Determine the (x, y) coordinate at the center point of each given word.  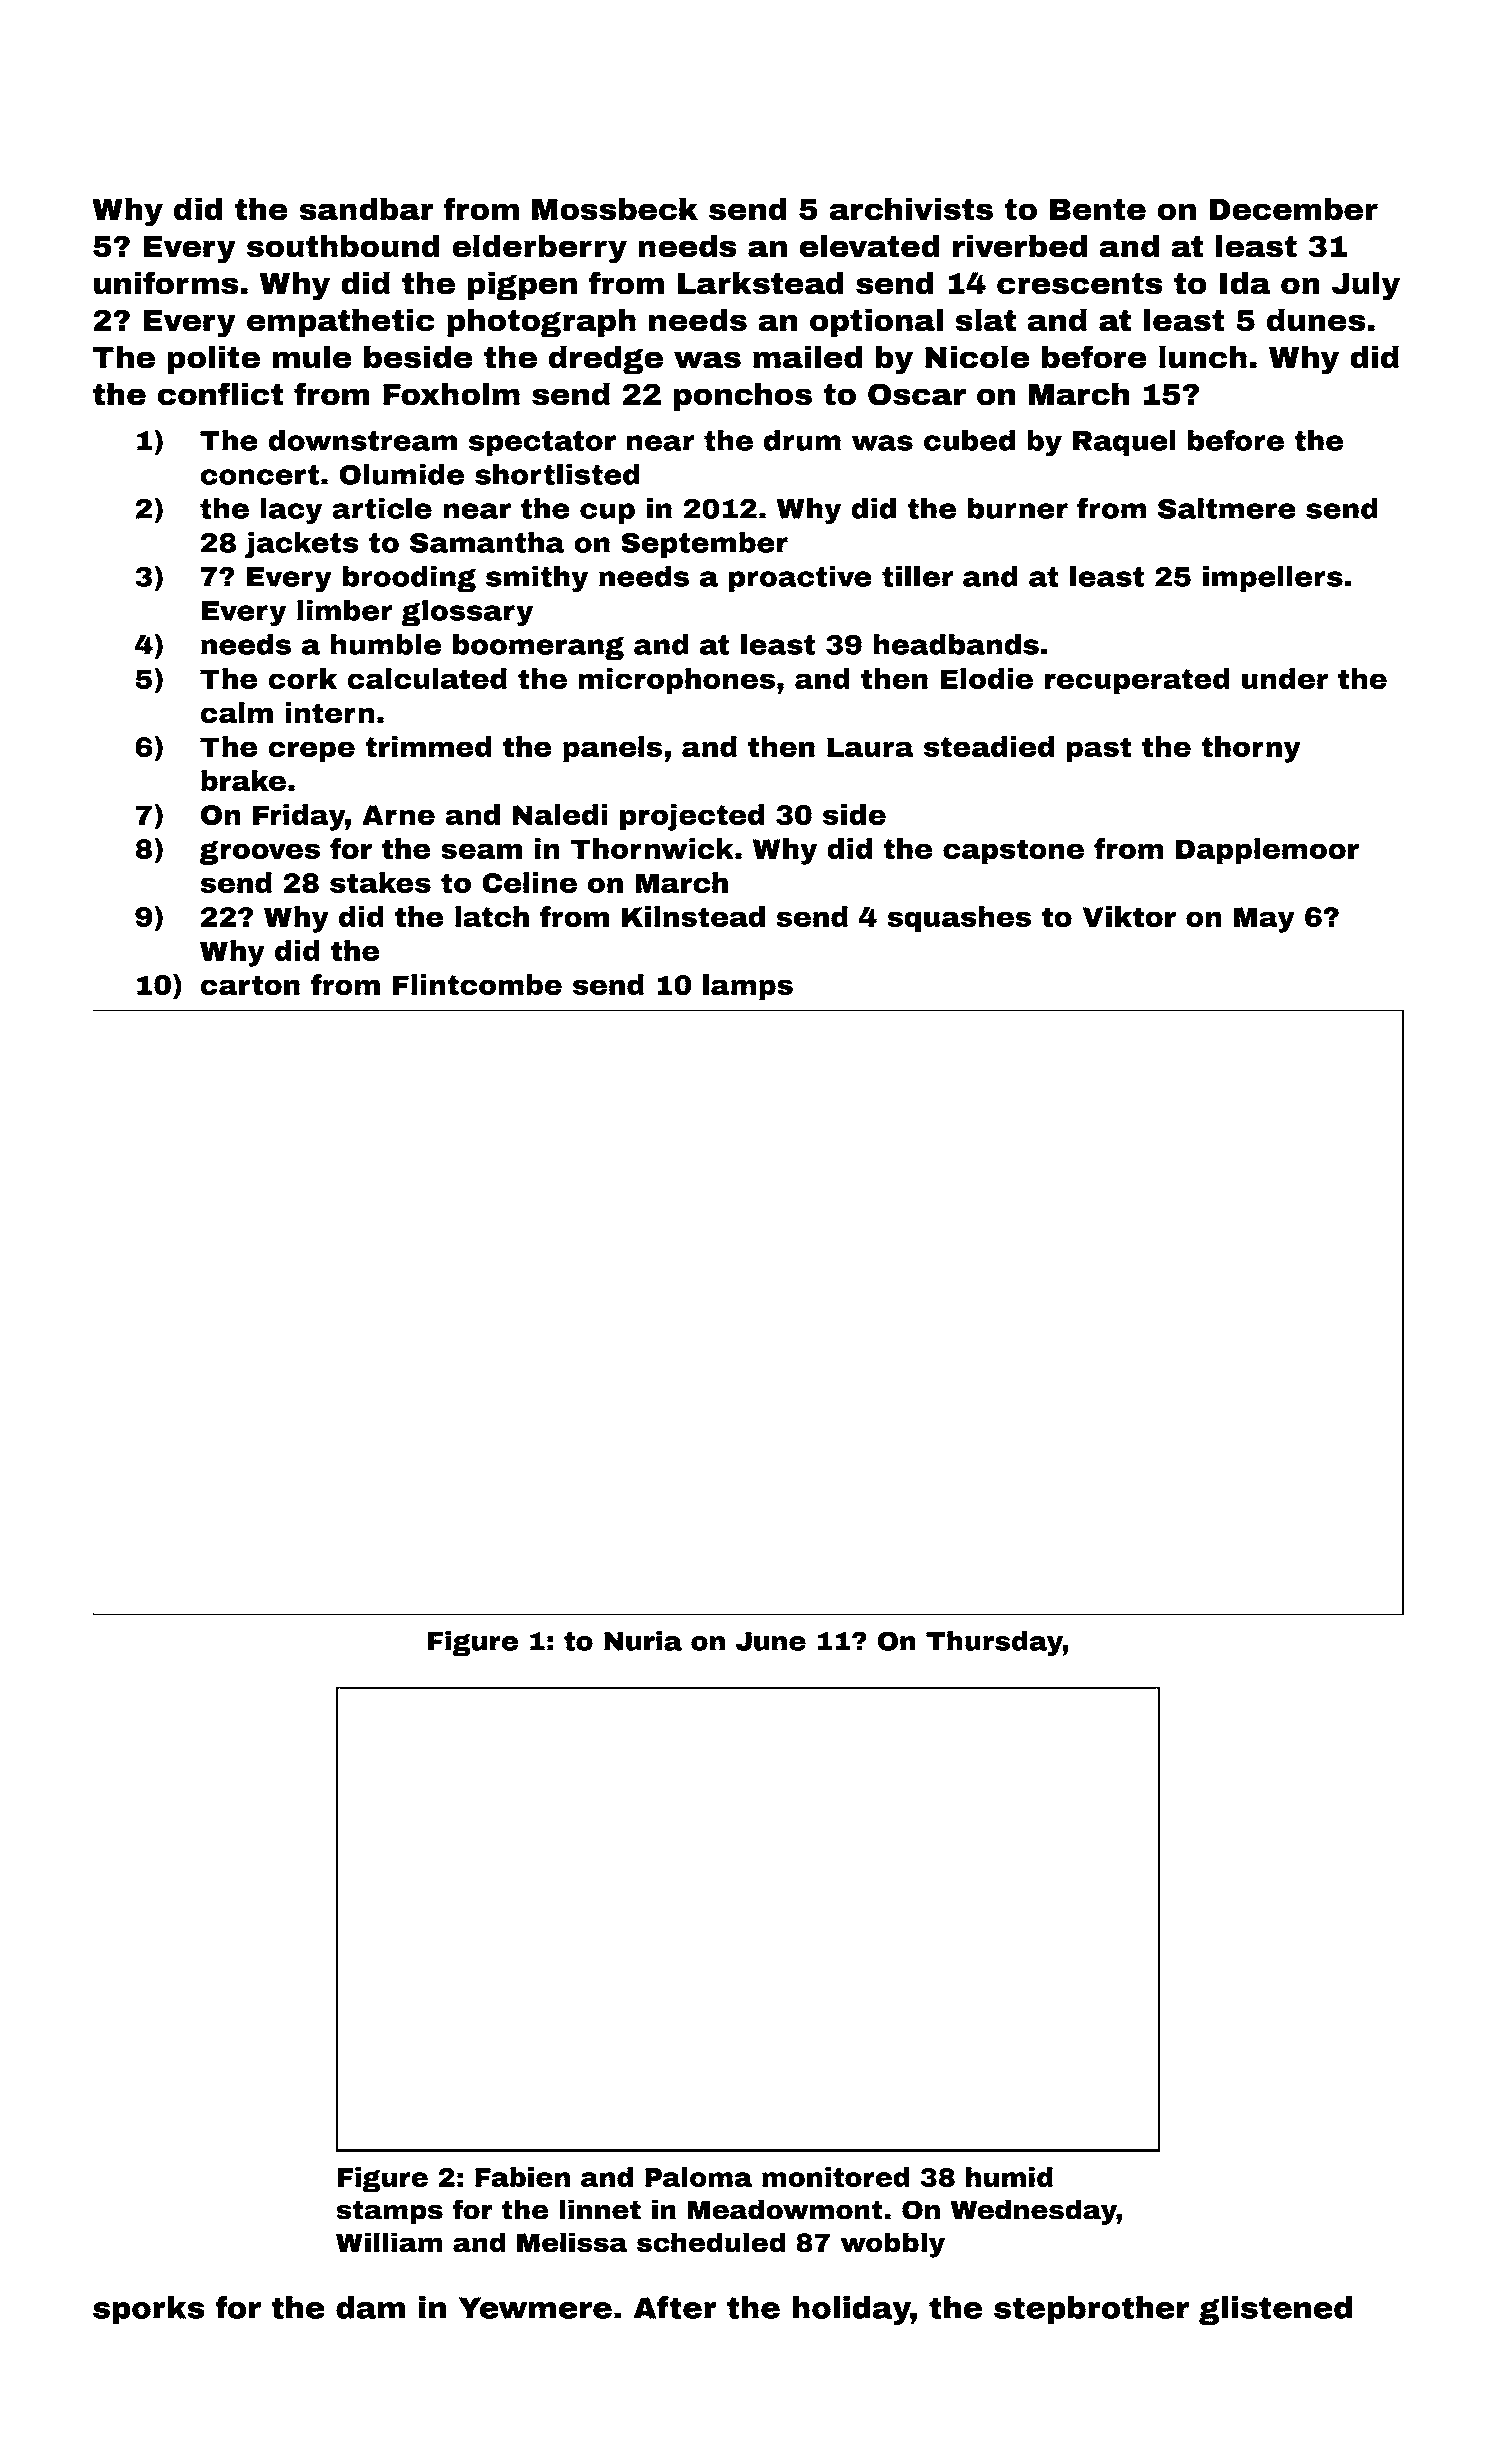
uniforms (166, 283)
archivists (911, 209)
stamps (389, 2212)
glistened (1275, 2310)
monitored (835, 2177)
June (771, 1641)
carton (250, 985)
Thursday (994, 1643)
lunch (1203, 357)
